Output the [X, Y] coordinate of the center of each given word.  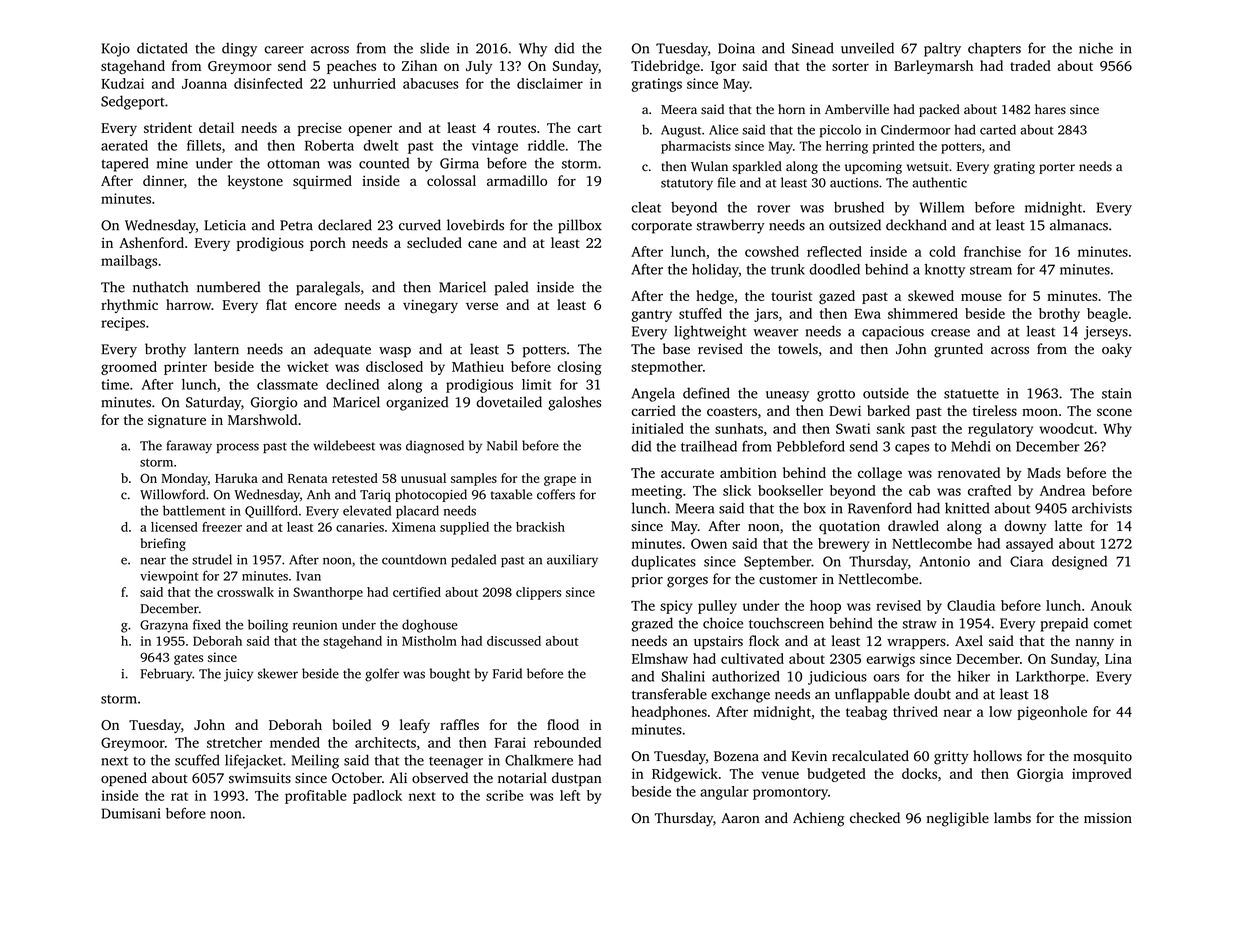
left [570, 795]
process [237, 448]
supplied [464, 528]
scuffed [197, 760]
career [284, 50]
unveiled [867, 48]
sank [891, 428]
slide [434, 48]
